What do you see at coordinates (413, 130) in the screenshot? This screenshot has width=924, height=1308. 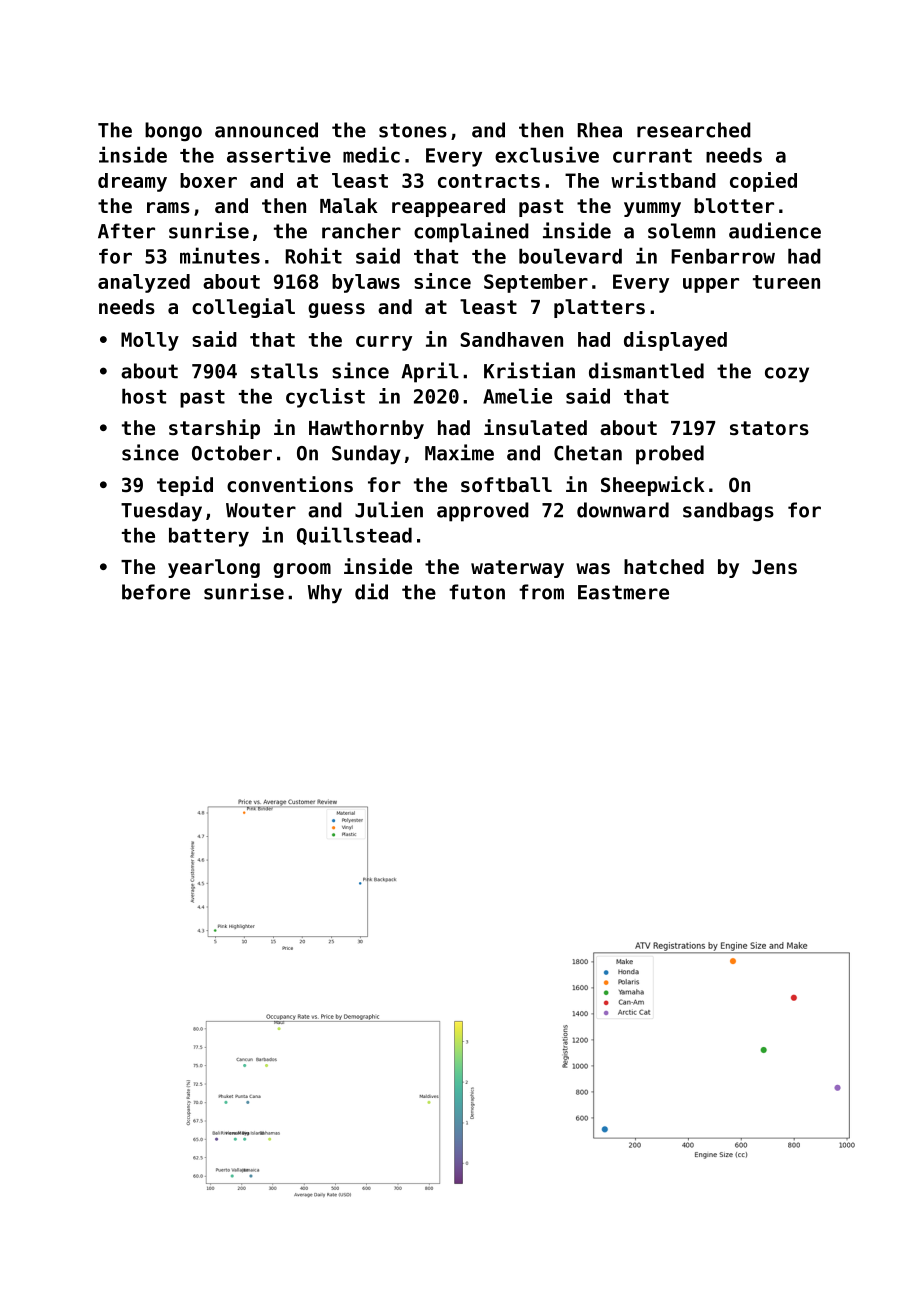 I see `stones` at bounding box center [413, 130].
